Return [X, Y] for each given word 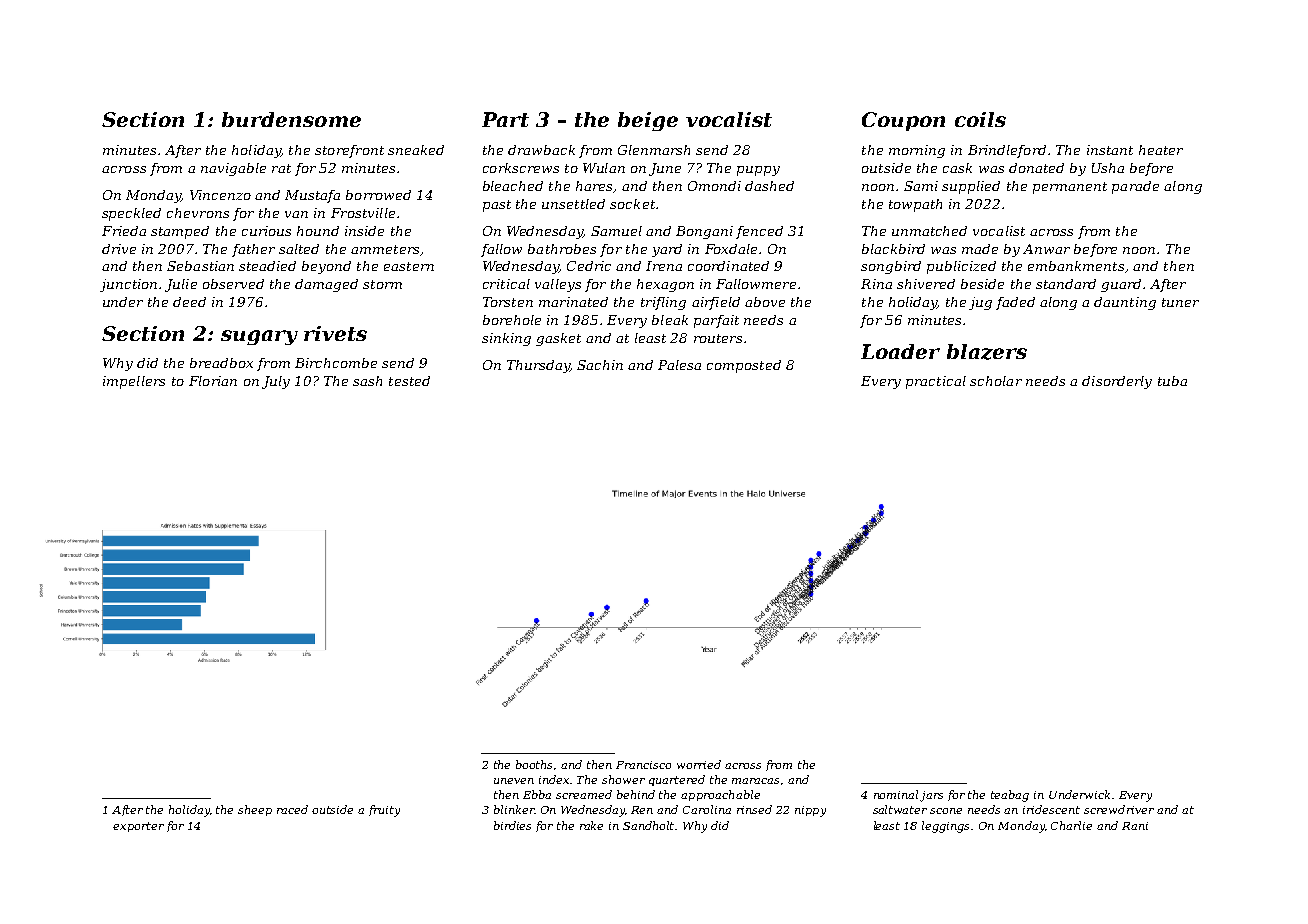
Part [505, 119]
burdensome [291, 119]
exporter [138, 827]
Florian [213, 381]
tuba [1172, 381]
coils [980, 119]
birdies [512, 825]
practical [936, 382]
